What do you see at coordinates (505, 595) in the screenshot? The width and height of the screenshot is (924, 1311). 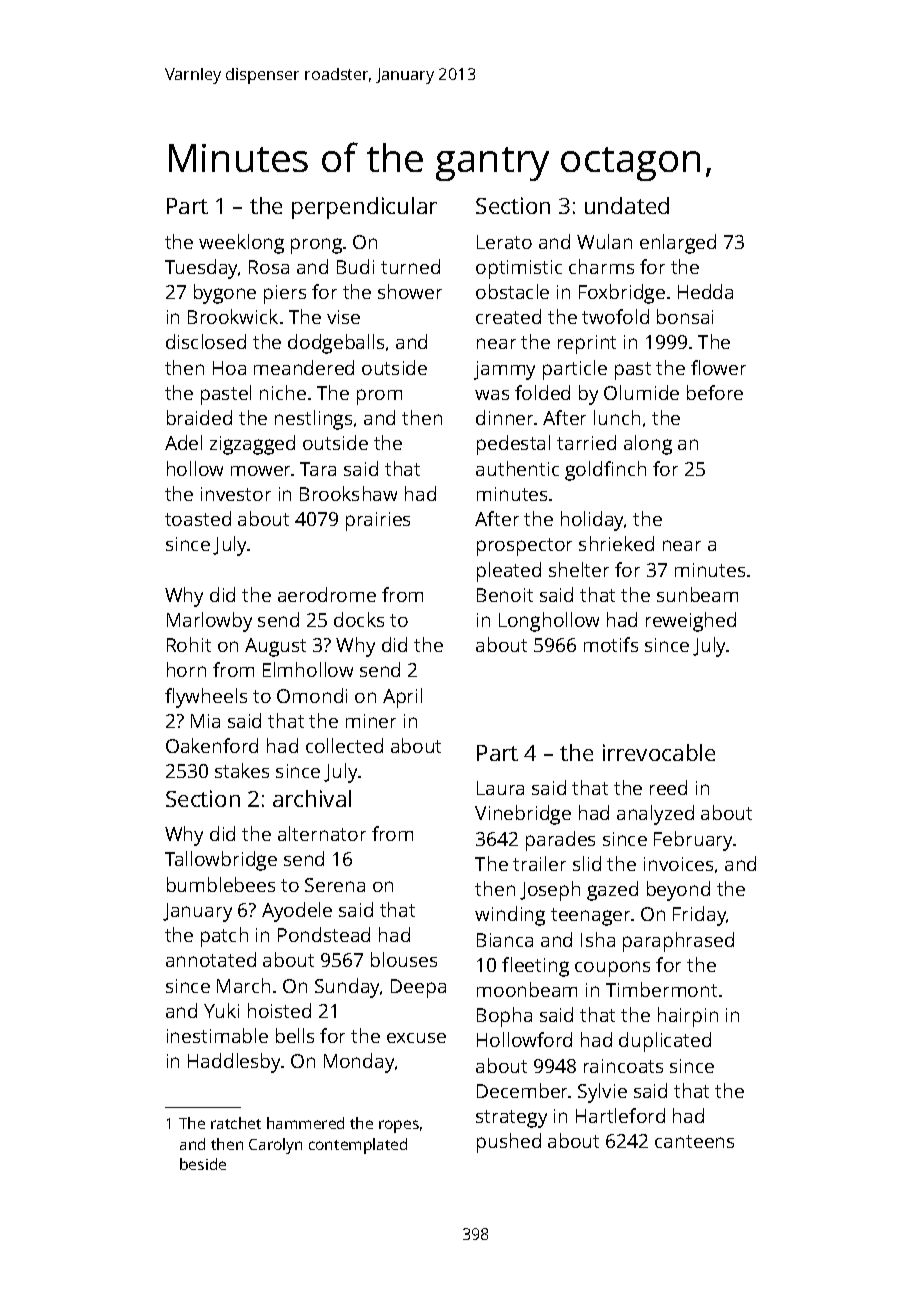 I see `Benoit` at bounding box center [505, 595].
